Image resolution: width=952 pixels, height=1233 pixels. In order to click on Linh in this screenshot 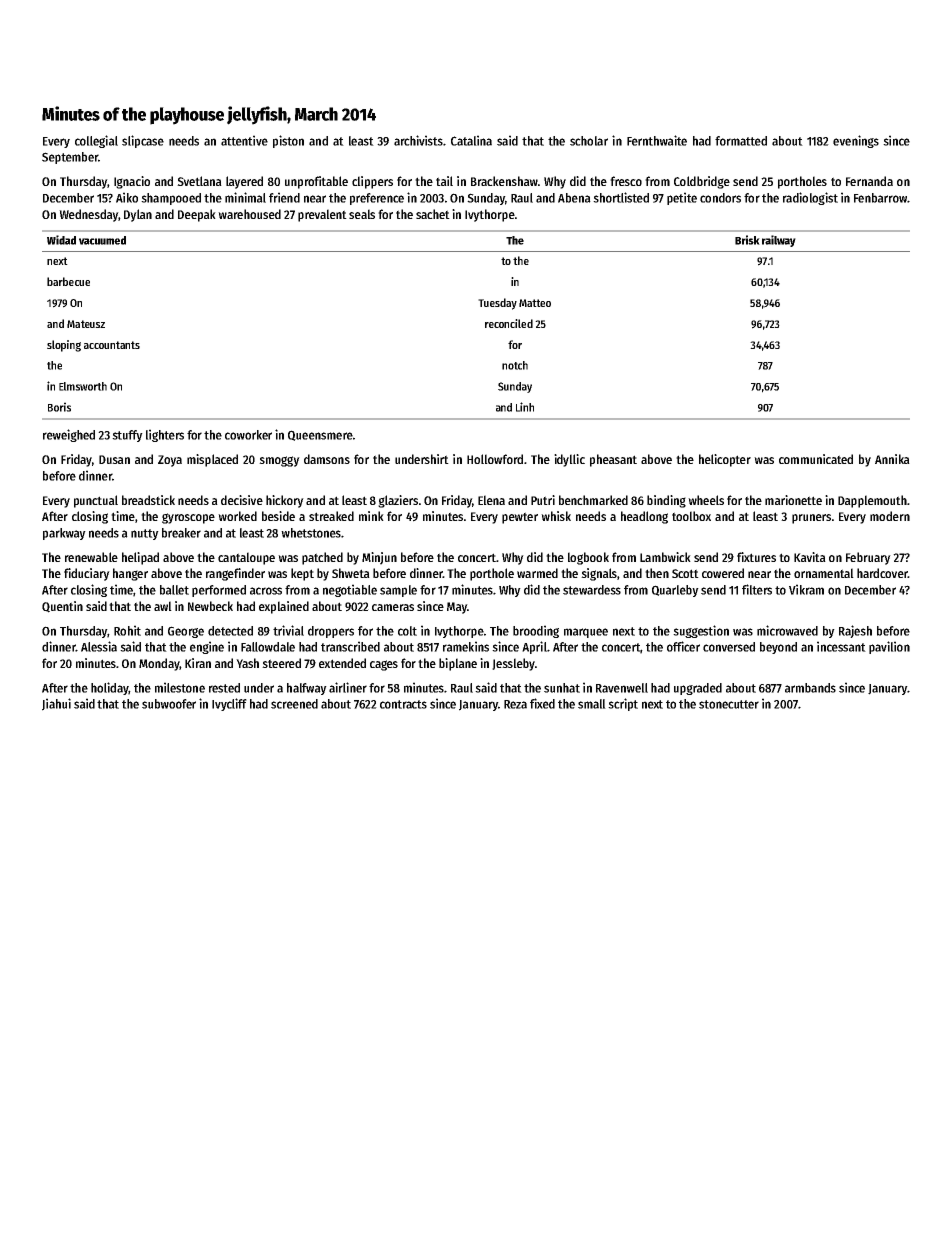, I will do `click(525, 407)`.
